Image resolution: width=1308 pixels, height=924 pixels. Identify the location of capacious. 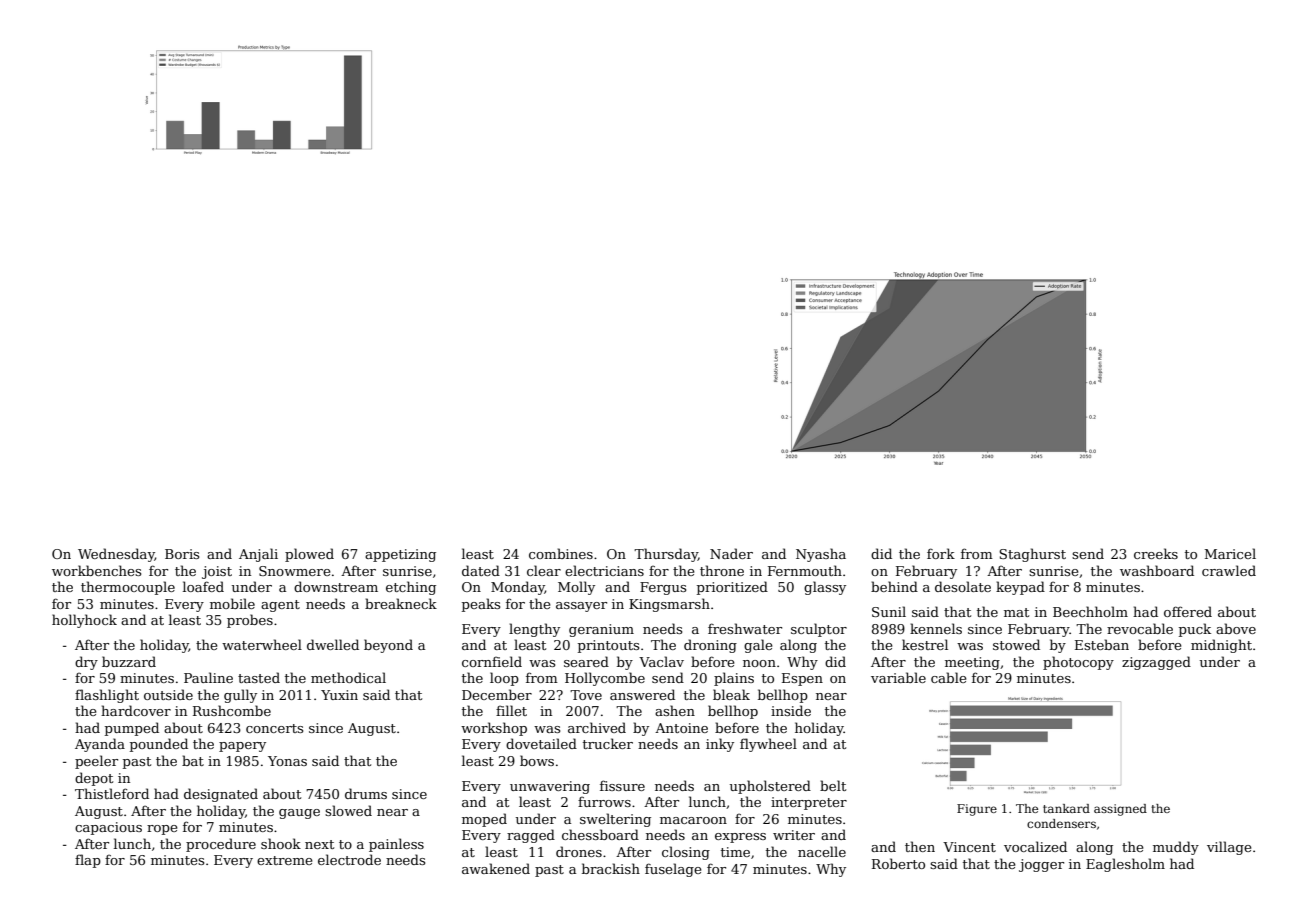
(108, 828).
